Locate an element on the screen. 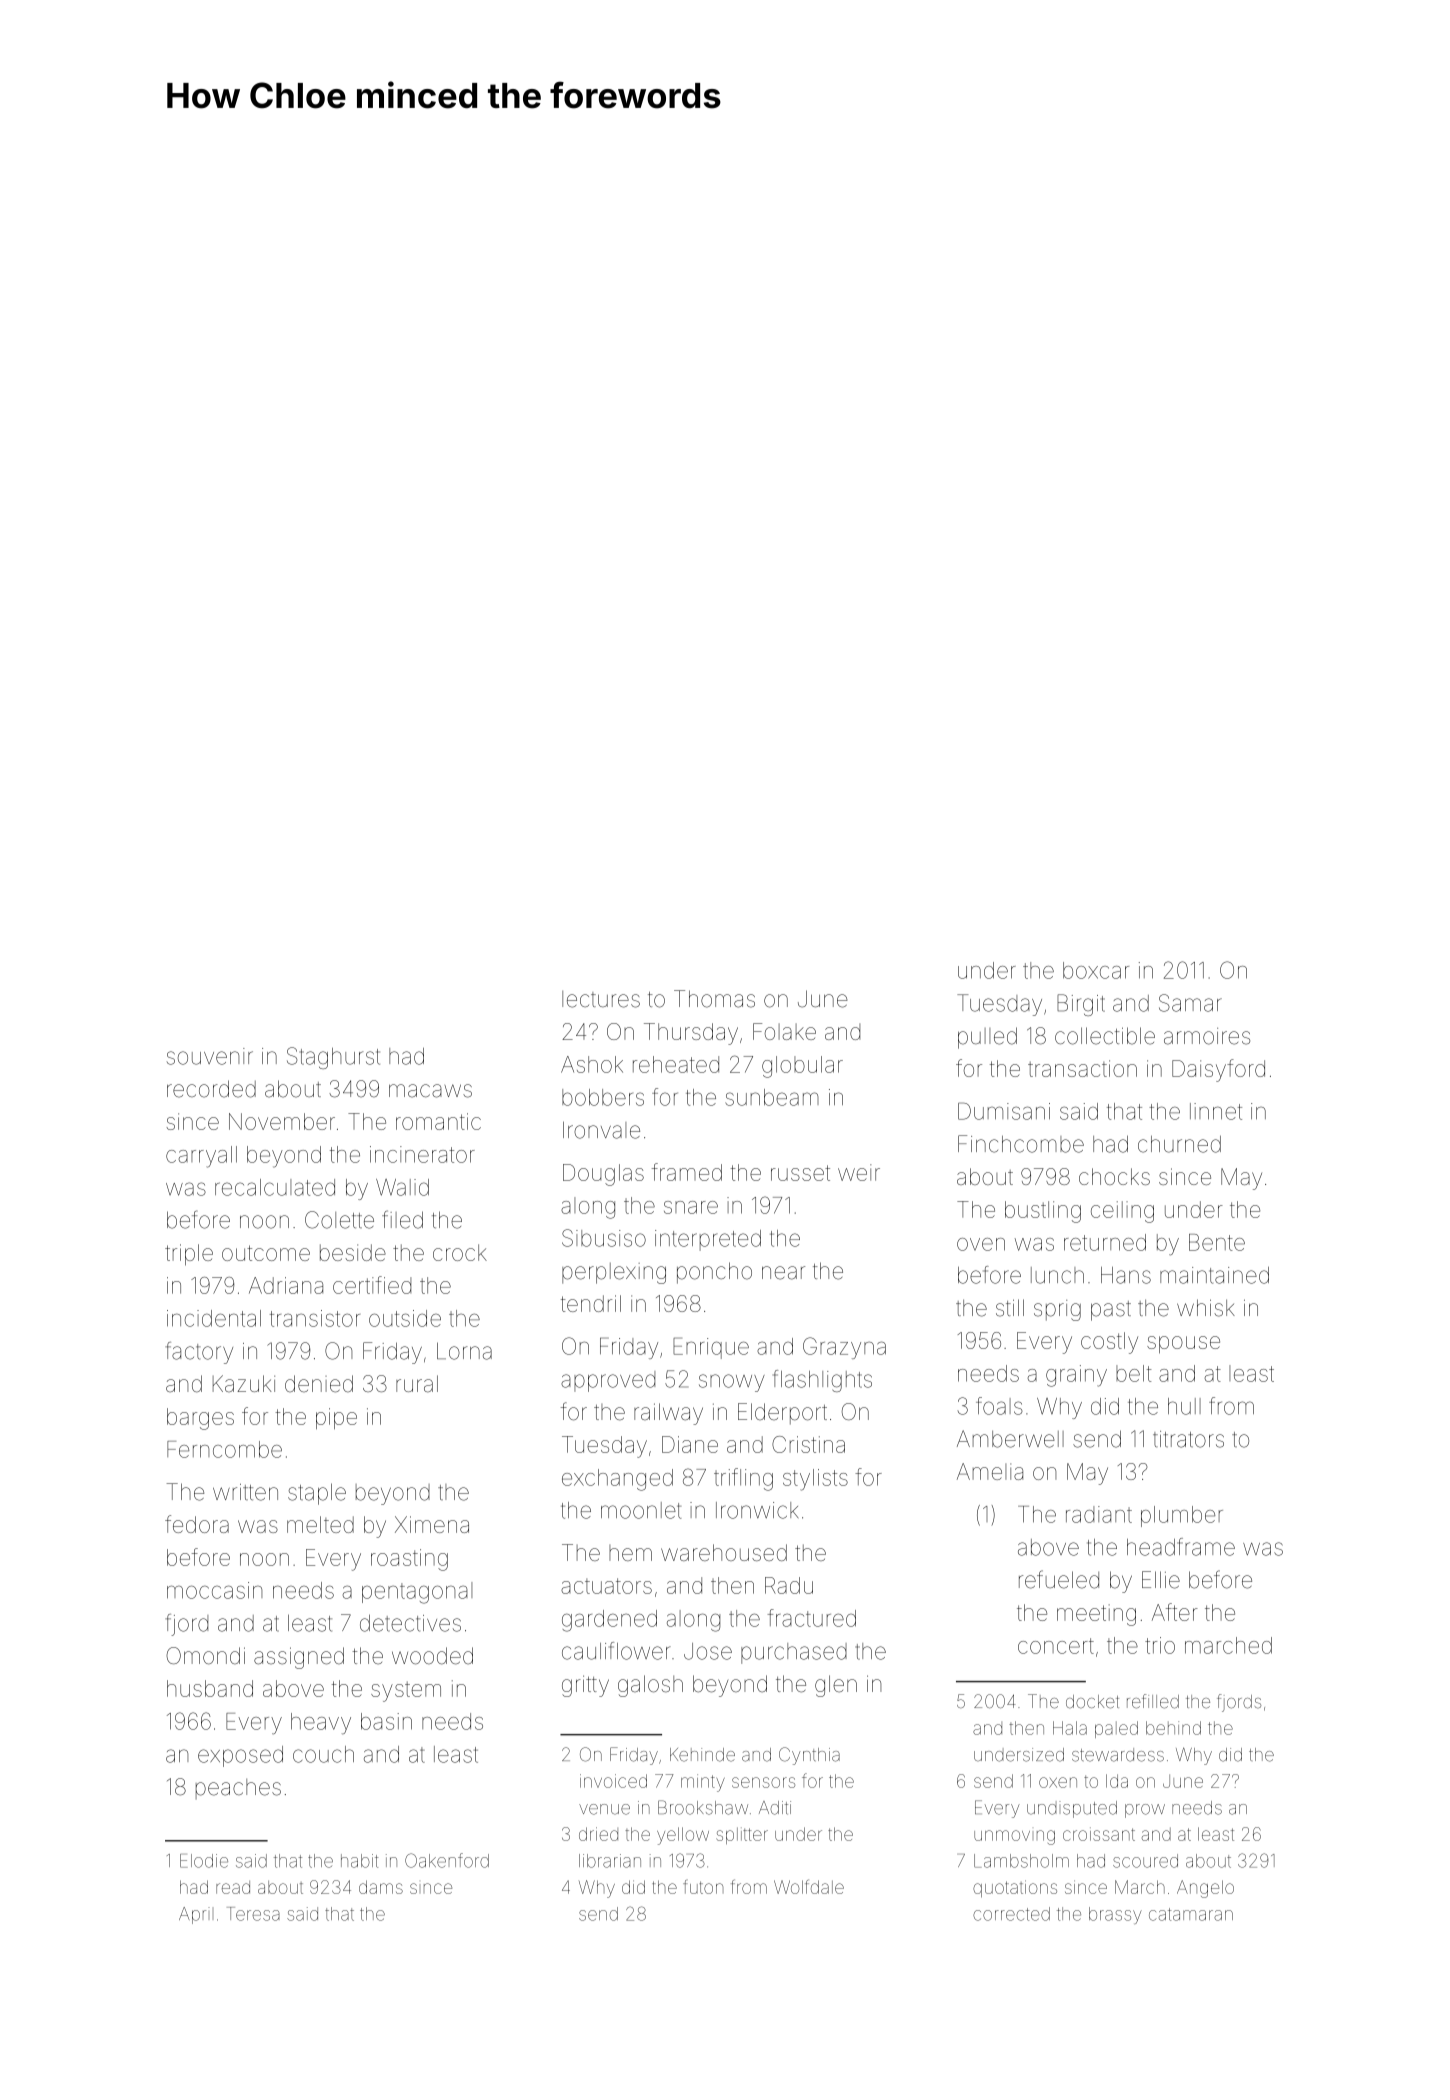 This screenshot has width=1450, height=2100. Folake is located at coordinates (784, 1031).
